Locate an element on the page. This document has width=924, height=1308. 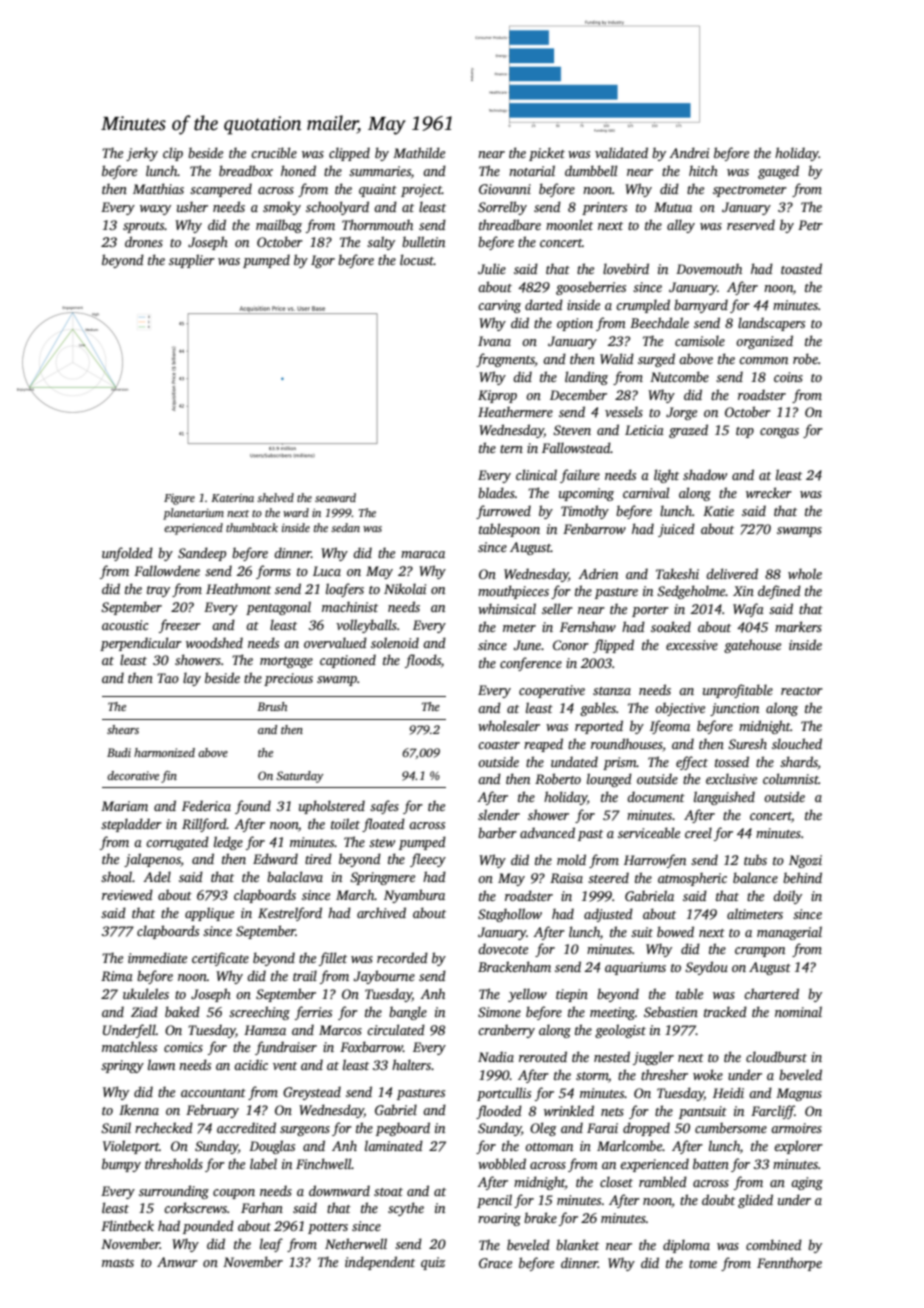
Nikolai is located at coordinates (405, 588).
